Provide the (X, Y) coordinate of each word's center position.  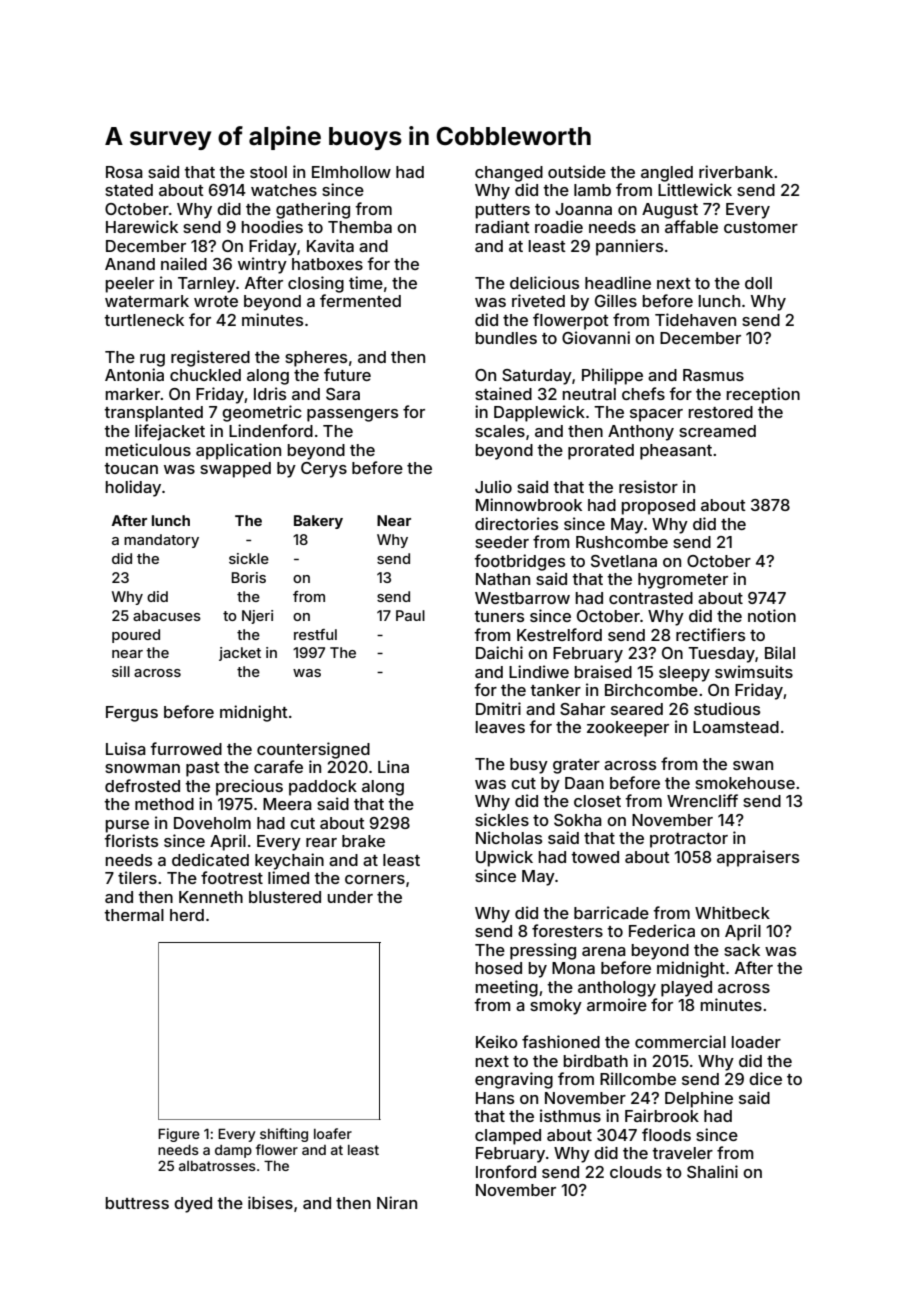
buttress (137, 1203)
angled (667, 174)
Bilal (780, 652)
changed (509, 174)
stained (503, 393)
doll (758, 283)
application (238, 451)
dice (765, 1078)
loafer (333, 1133)
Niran (397, 1202)
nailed (184, 263)
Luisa (126, 748)
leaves (500, 727)
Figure (179, 1135)
